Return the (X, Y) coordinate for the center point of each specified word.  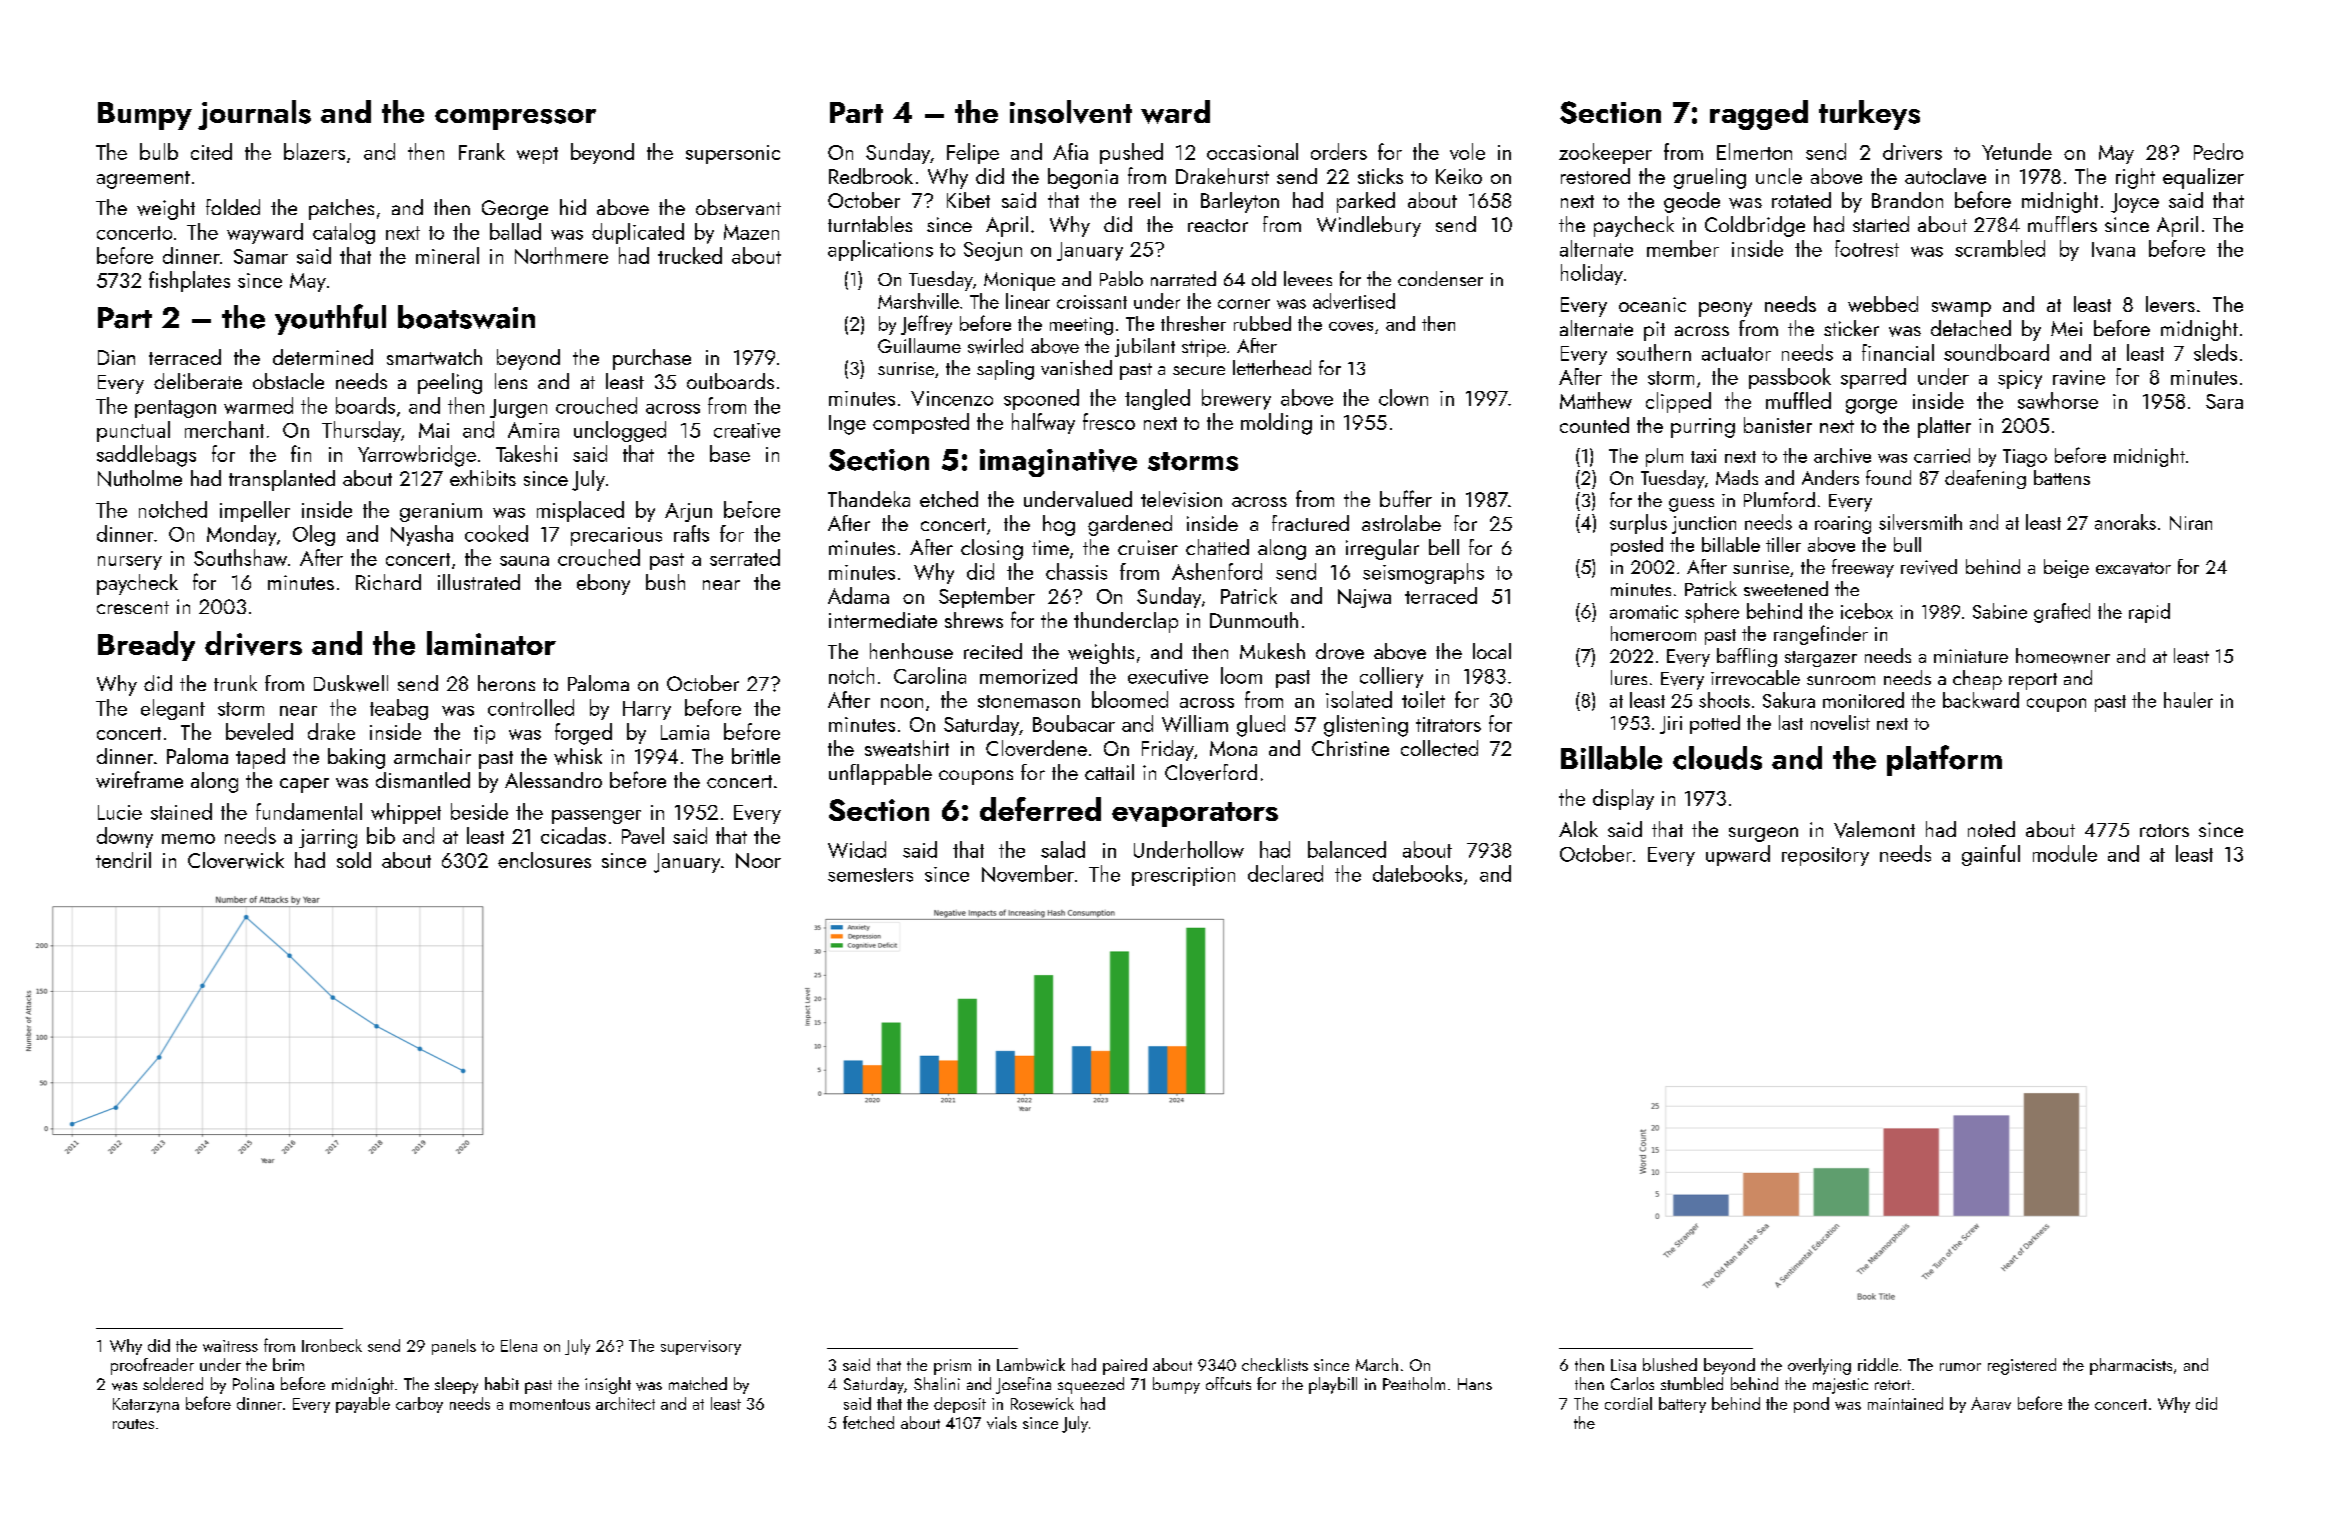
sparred (1873, 378)
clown (1403, 397)
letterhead (1272, 367)
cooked (496, 533)
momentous (550, 1404)
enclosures (544, 860)
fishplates (189, 281)
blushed (1670, 1364)
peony (1725, 309)
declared (1285, 873)
